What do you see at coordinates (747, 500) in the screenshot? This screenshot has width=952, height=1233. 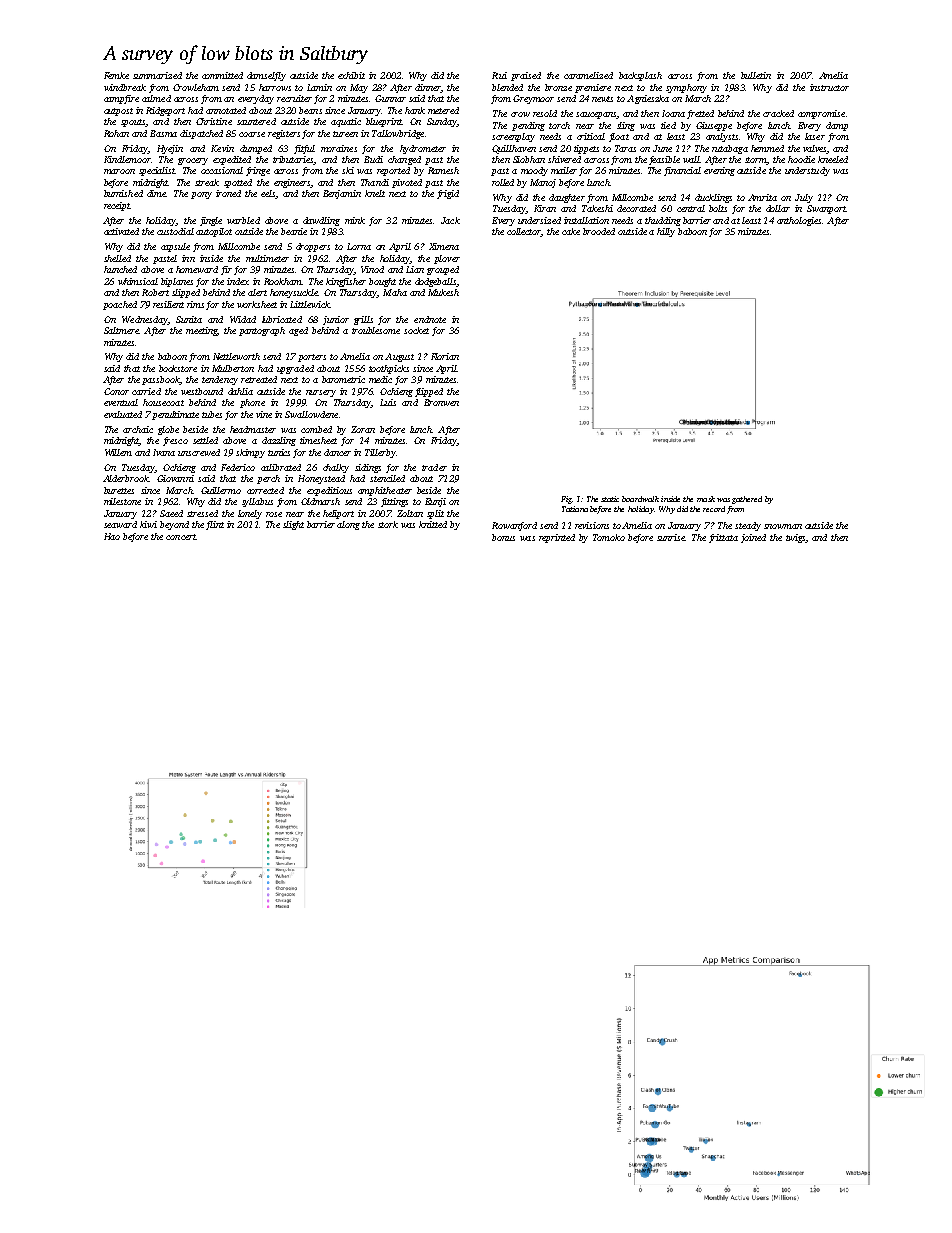 I see `gathered` at bounding box center [747, 500].
